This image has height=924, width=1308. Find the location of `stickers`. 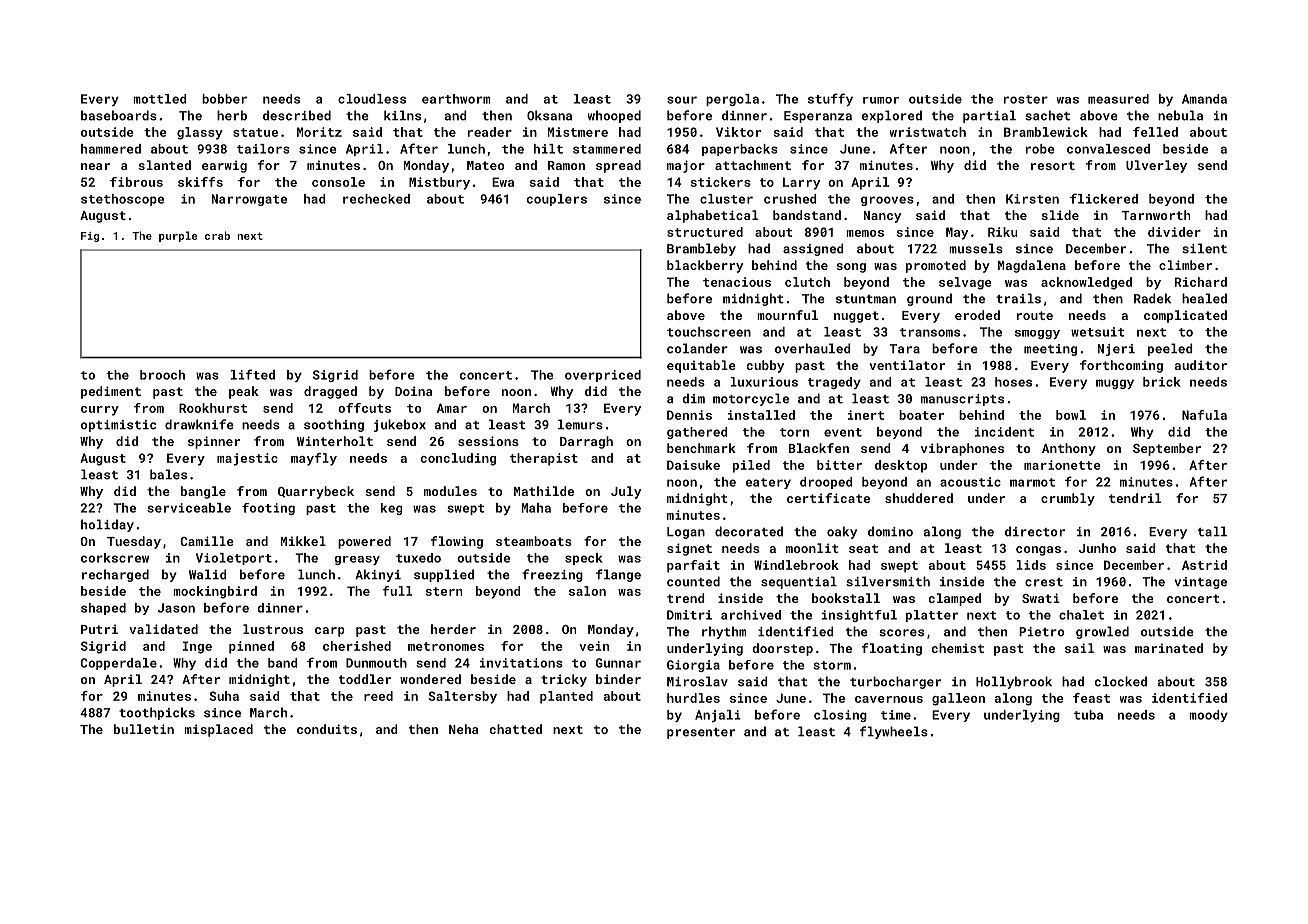

stickers is located at coordinates (721, 182).
